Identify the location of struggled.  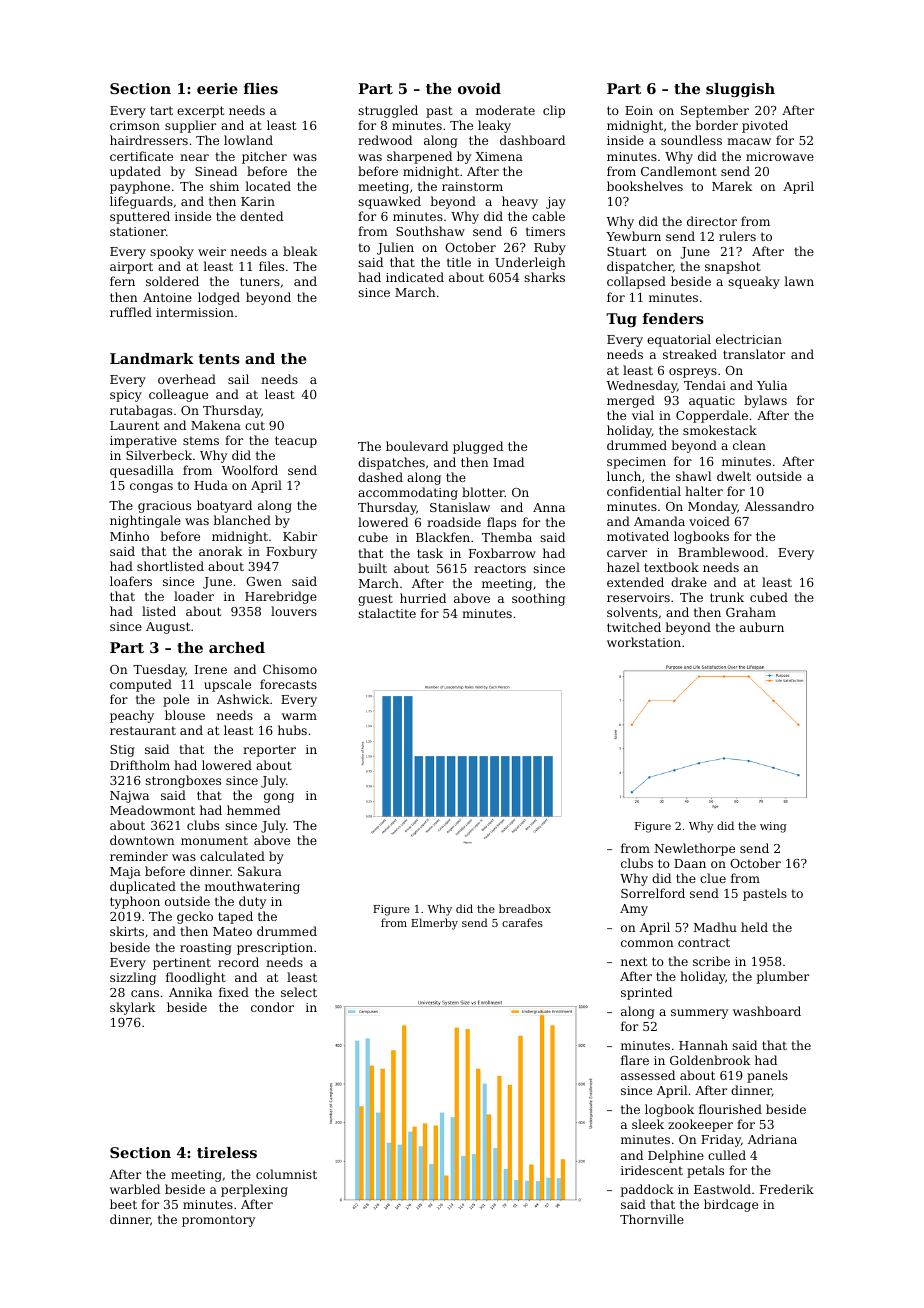
(388, 111).
